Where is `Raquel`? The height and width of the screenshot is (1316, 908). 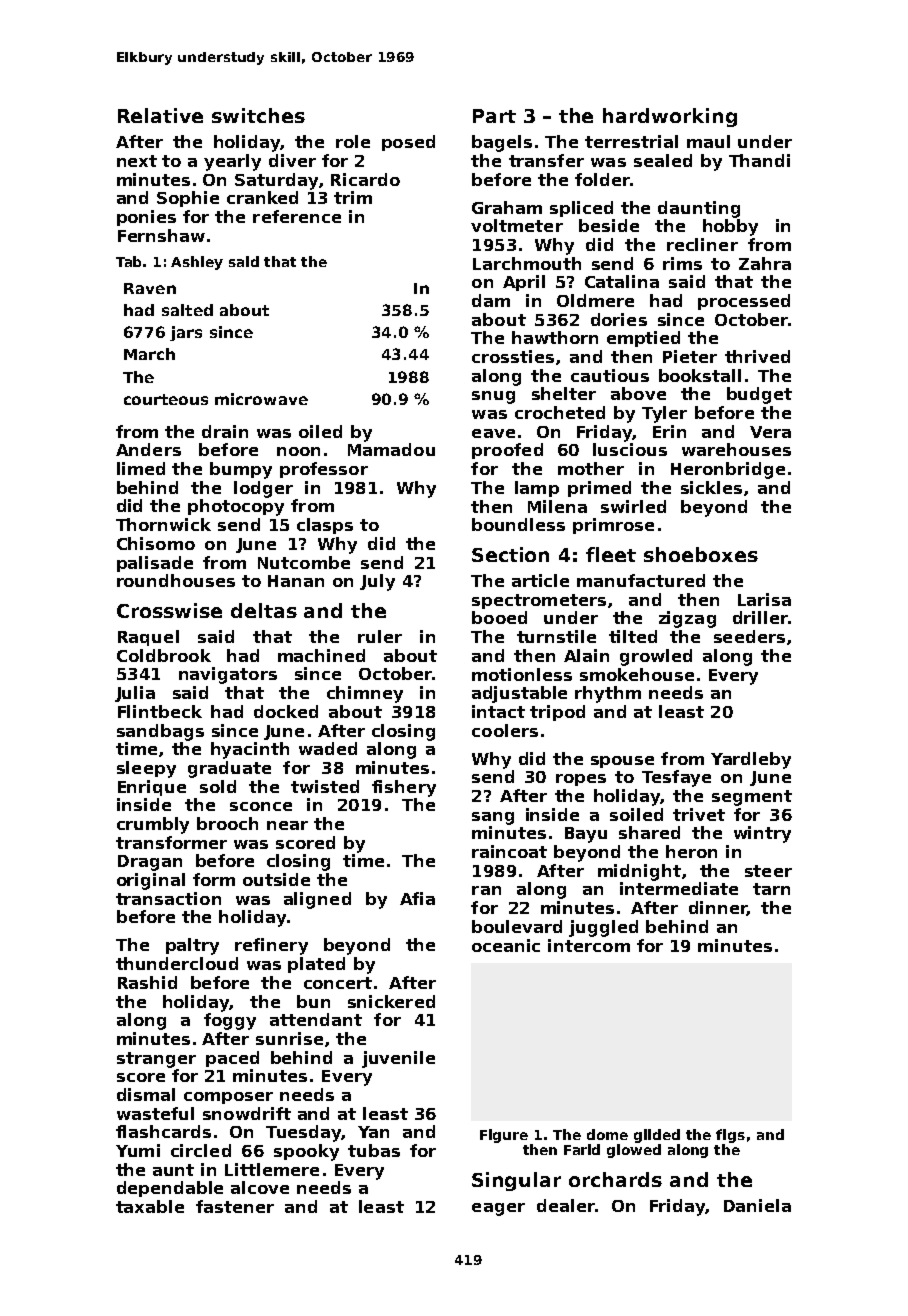
Raquel is located at coordinates (148, 638).
